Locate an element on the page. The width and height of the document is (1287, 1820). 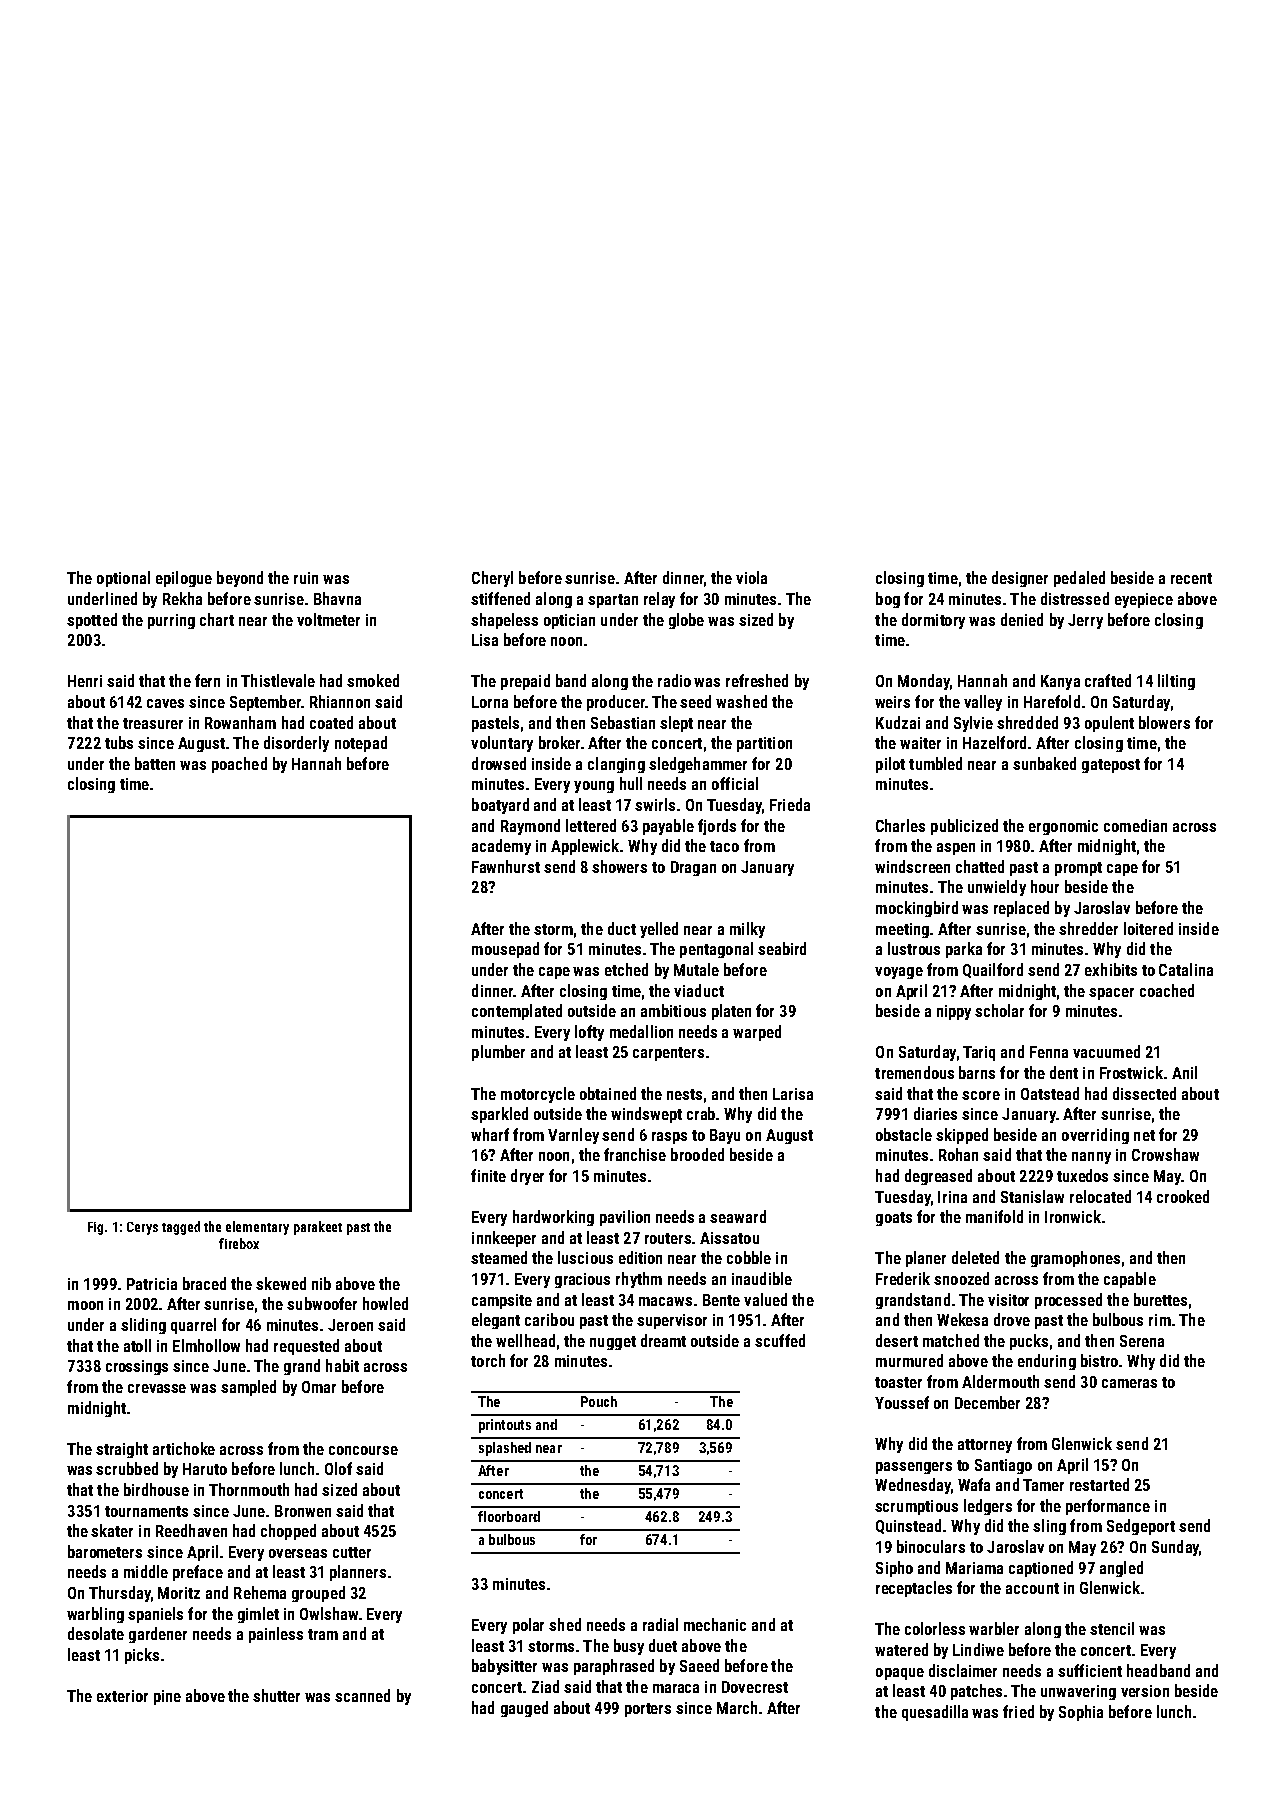
crooked is located at coordinates (1183, 1196).
